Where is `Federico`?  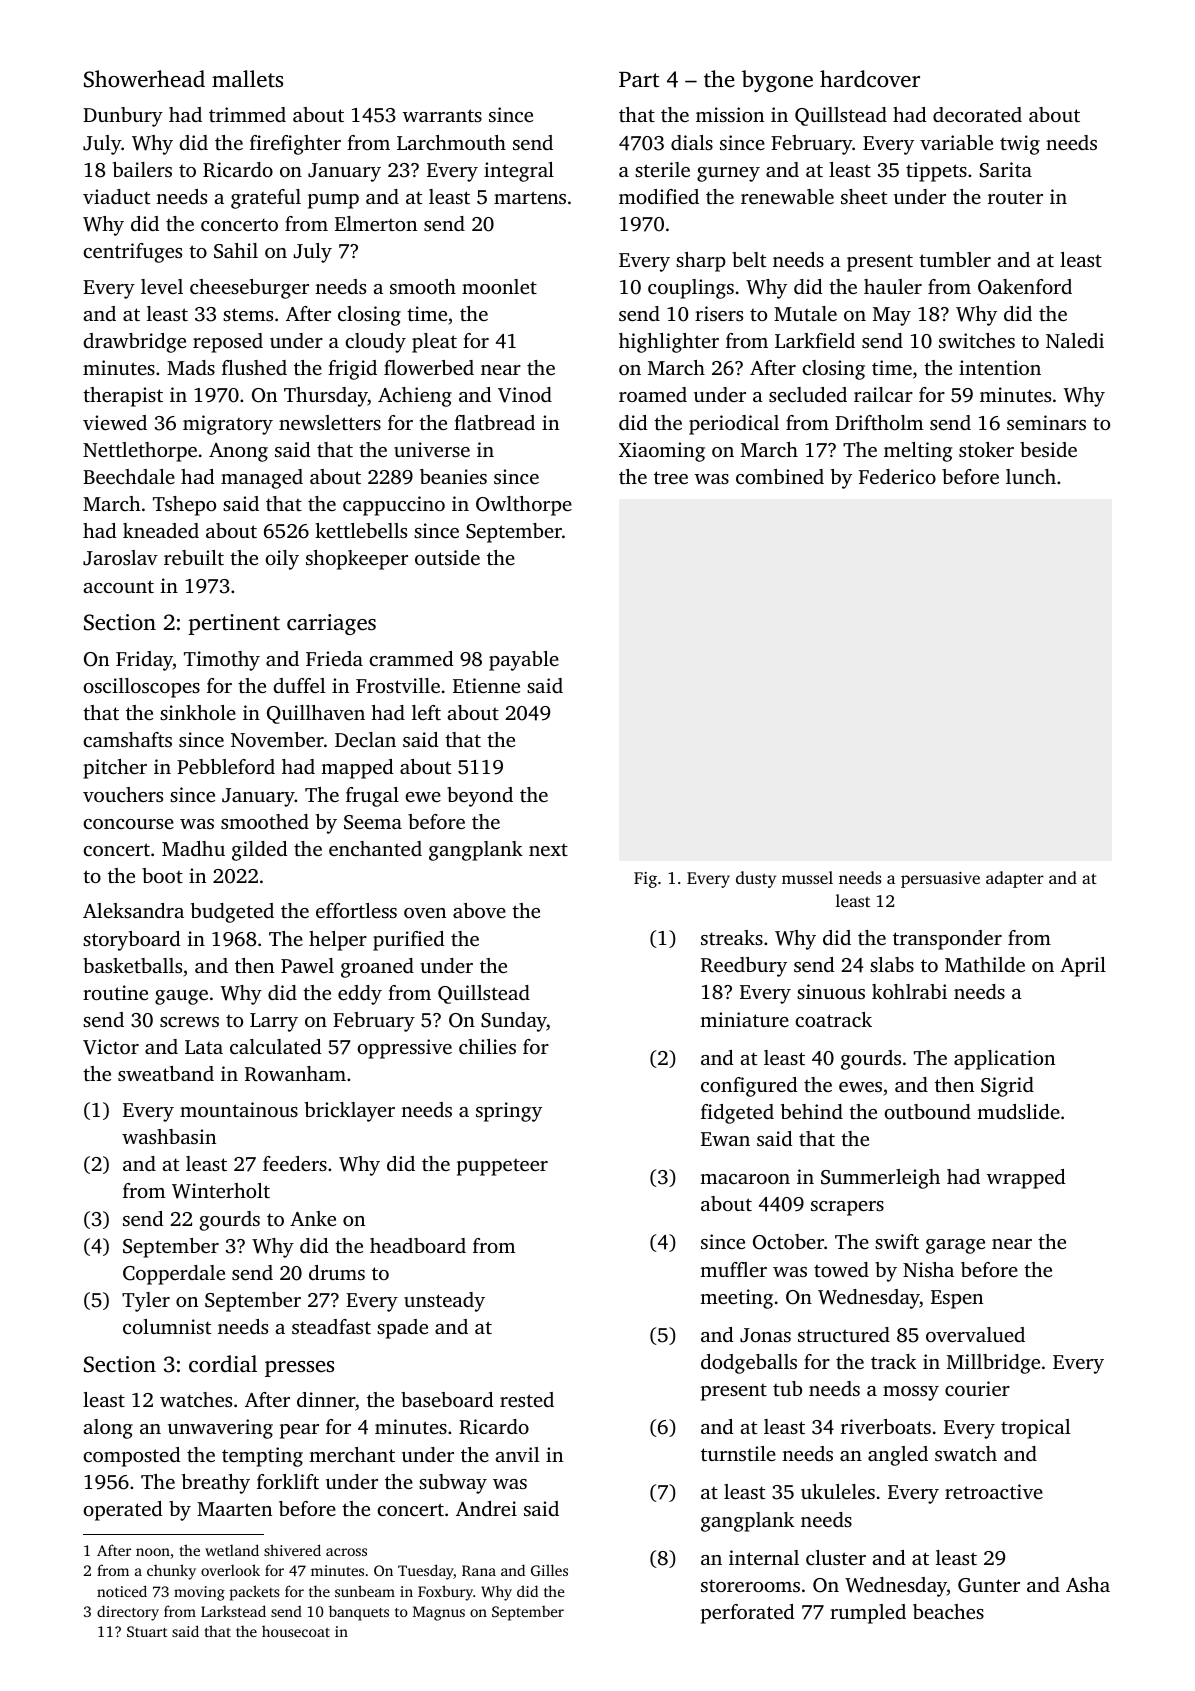
Federico is located at coordinates (897, 476).
